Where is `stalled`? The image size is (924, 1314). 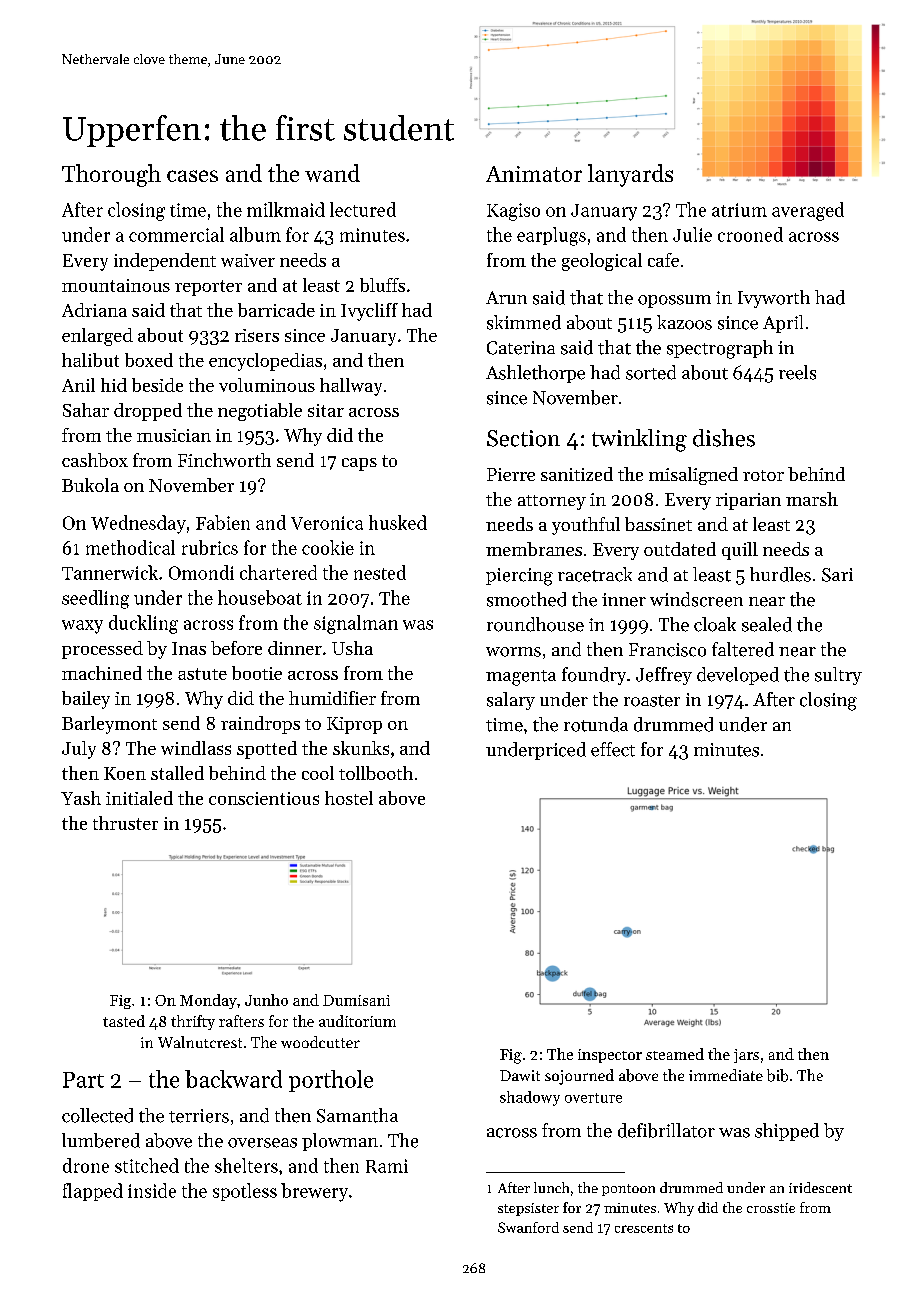 stalled is located at coordinates (177, 773).
